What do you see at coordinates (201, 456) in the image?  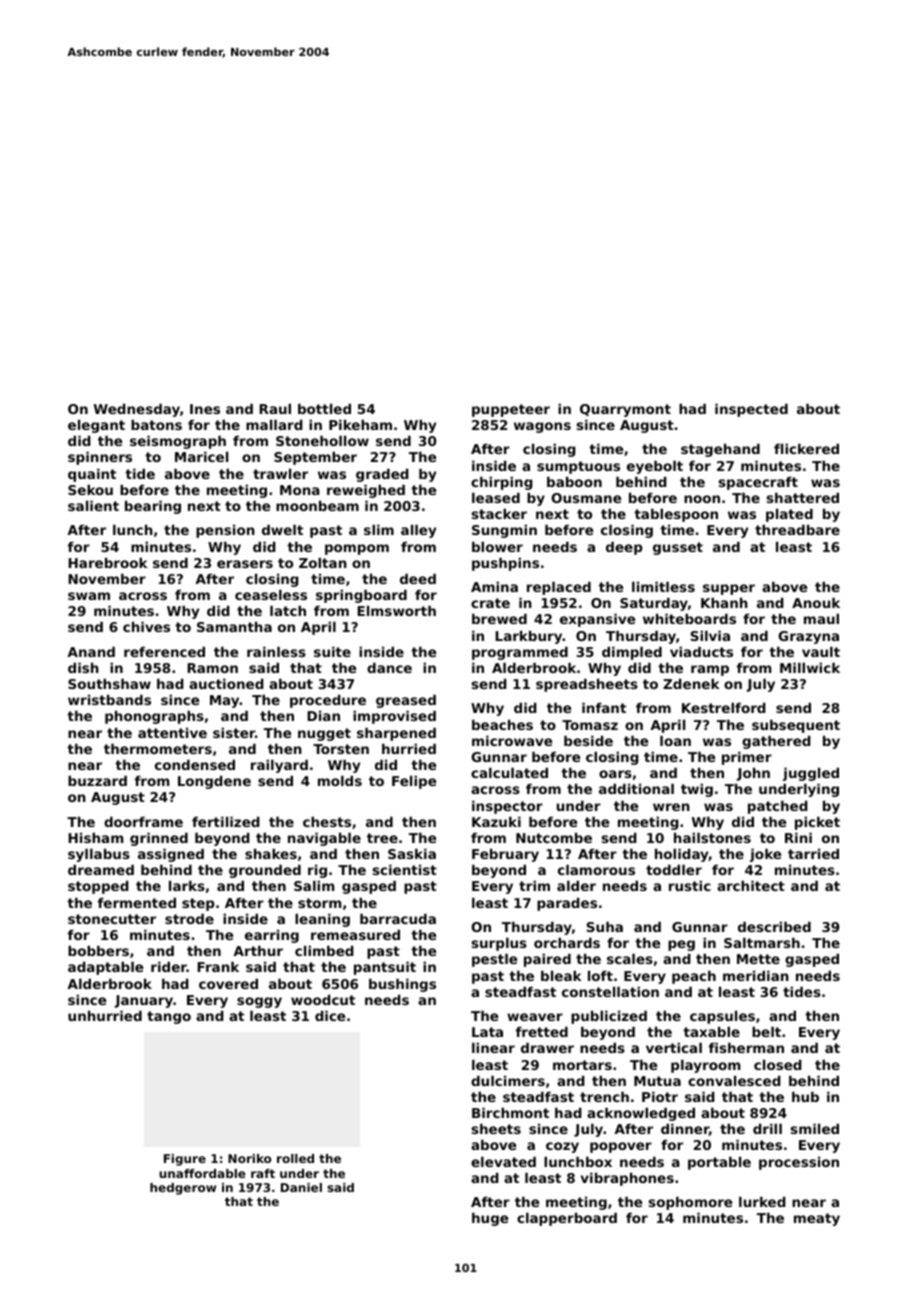 I see `Maricel` at bounding box center [201, 456].
